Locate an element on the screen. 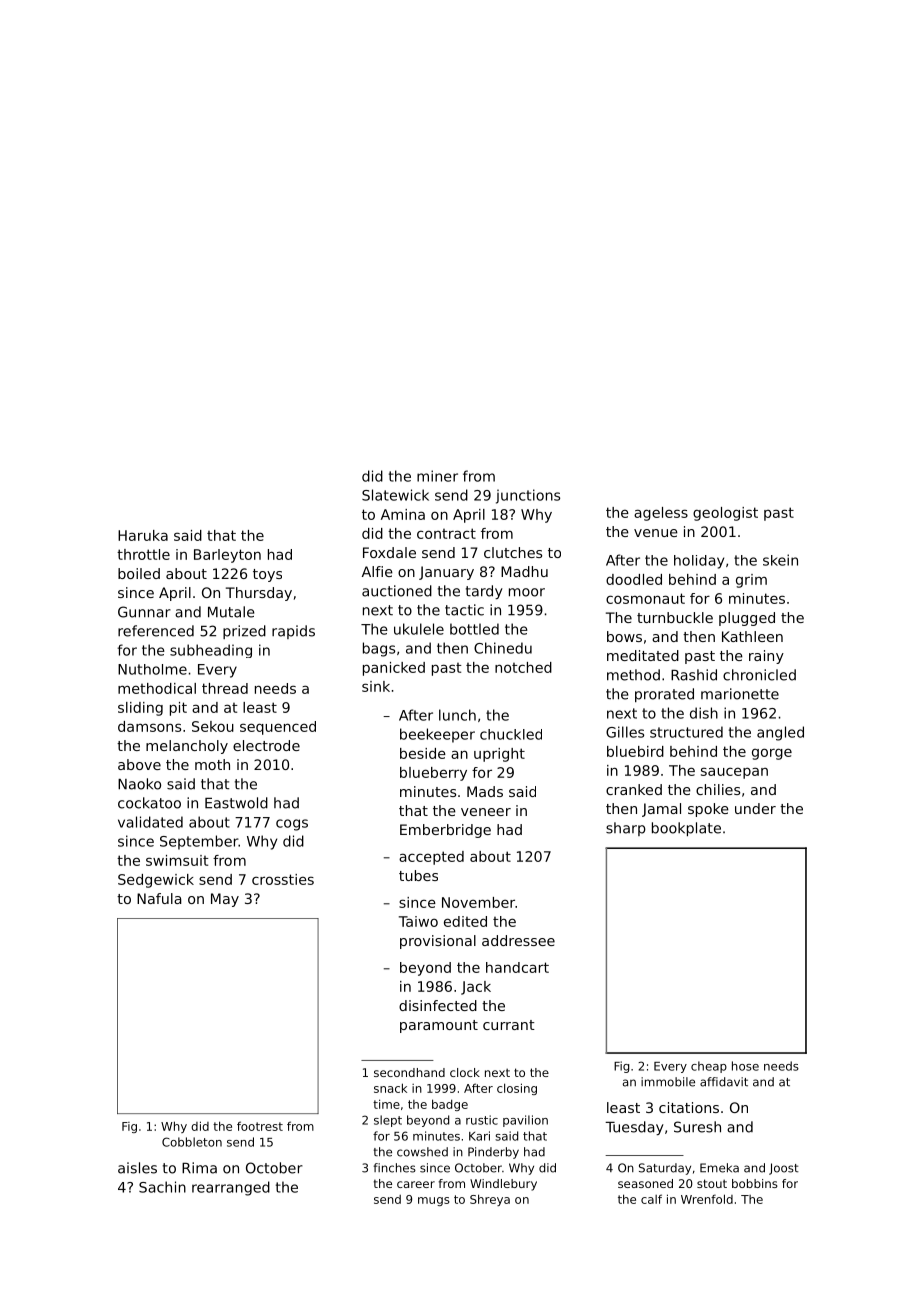  handcart is located at coordinates (517, 967).
